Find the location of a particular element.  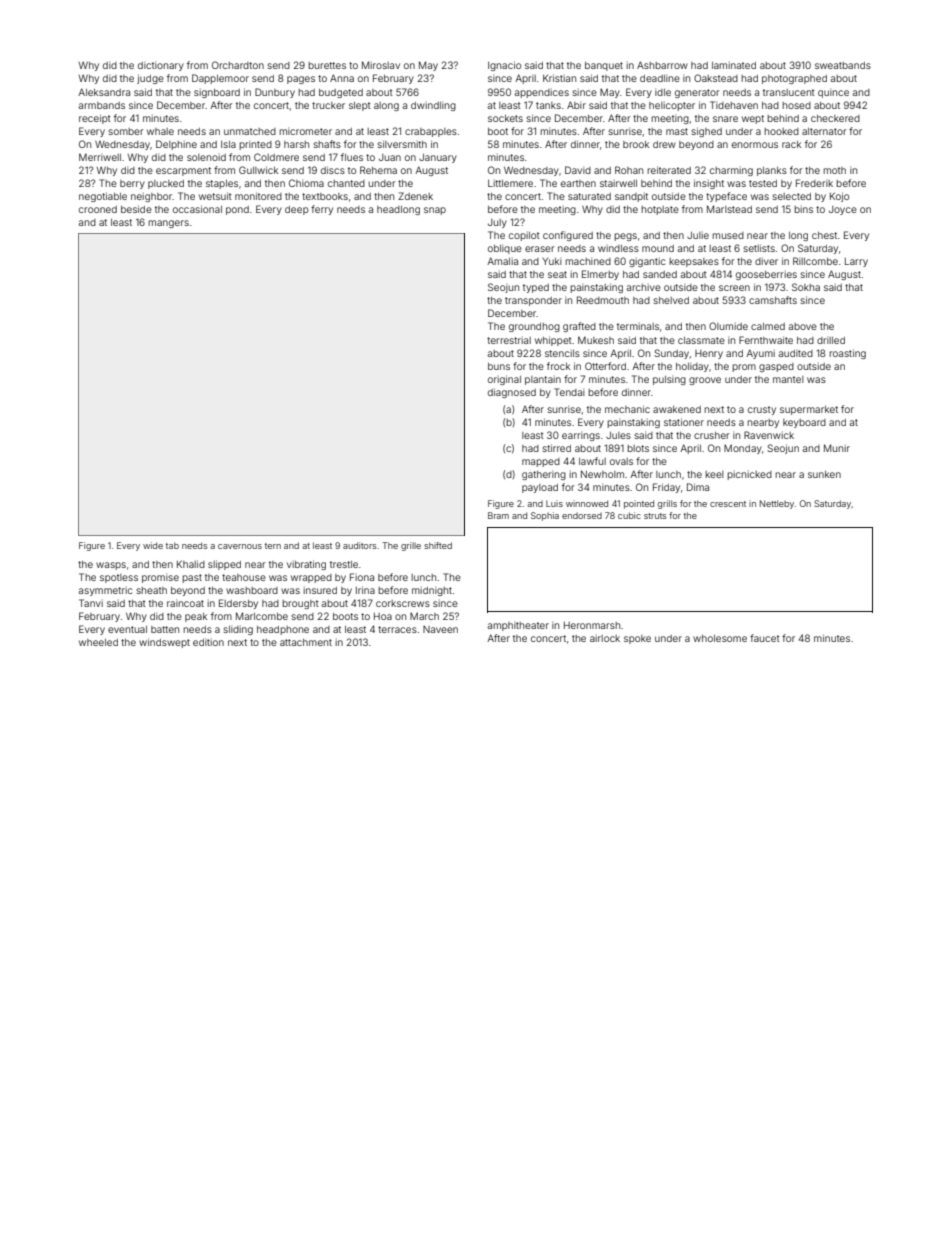

original is located at coordinates (504, 380).
